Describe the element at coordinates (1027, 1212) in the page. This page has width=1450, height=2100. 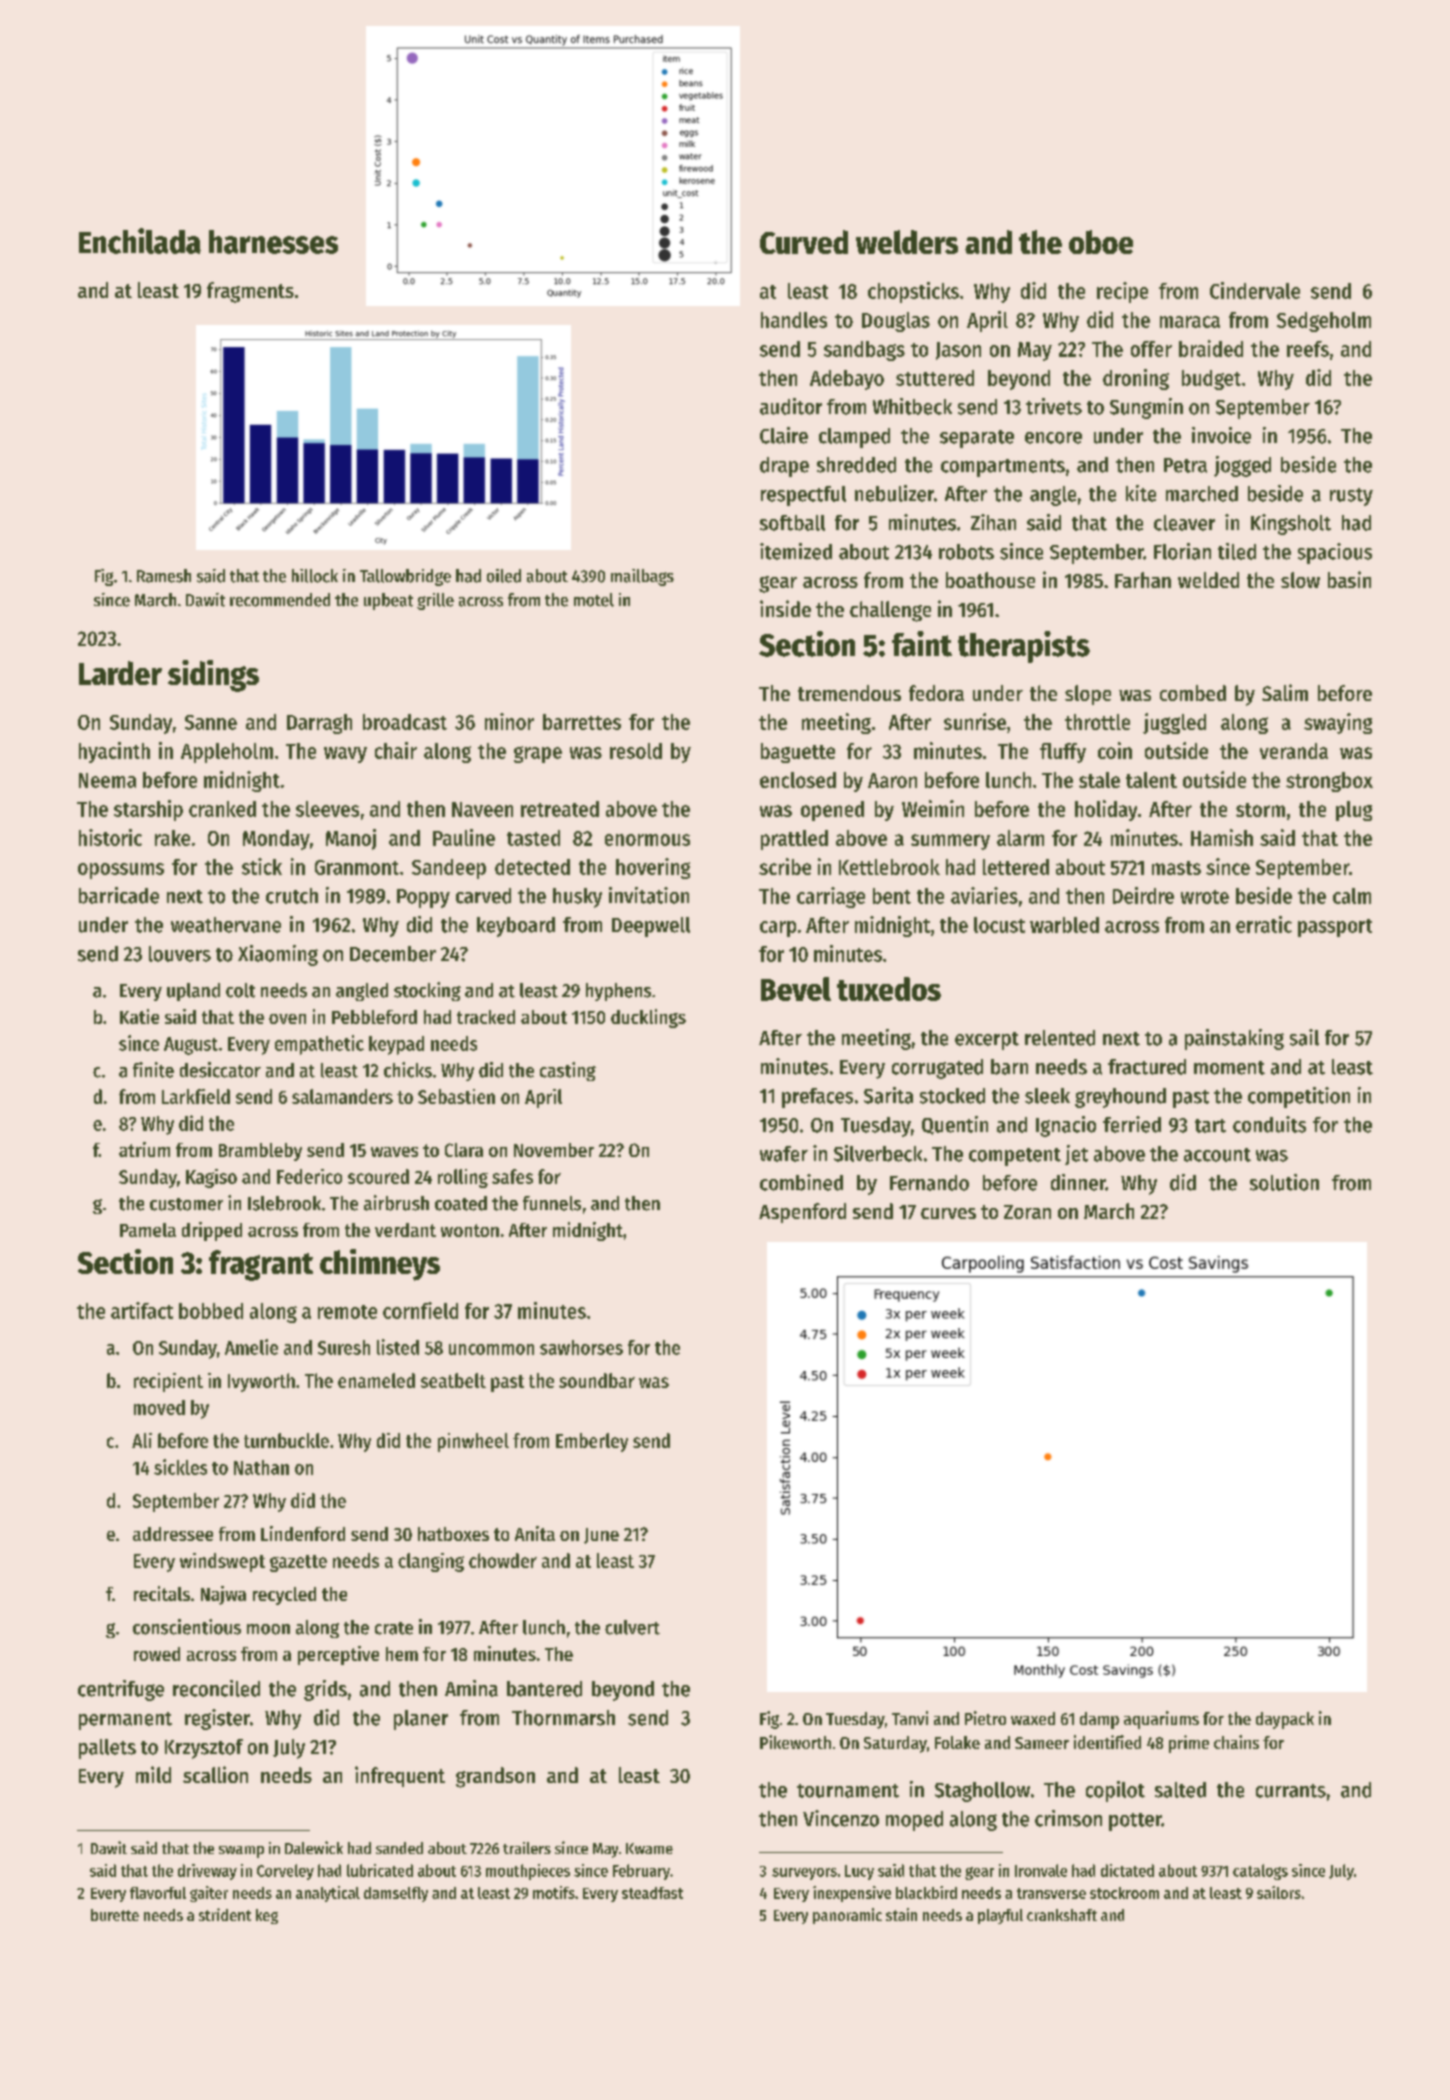
I see `Zoran` at that location.
